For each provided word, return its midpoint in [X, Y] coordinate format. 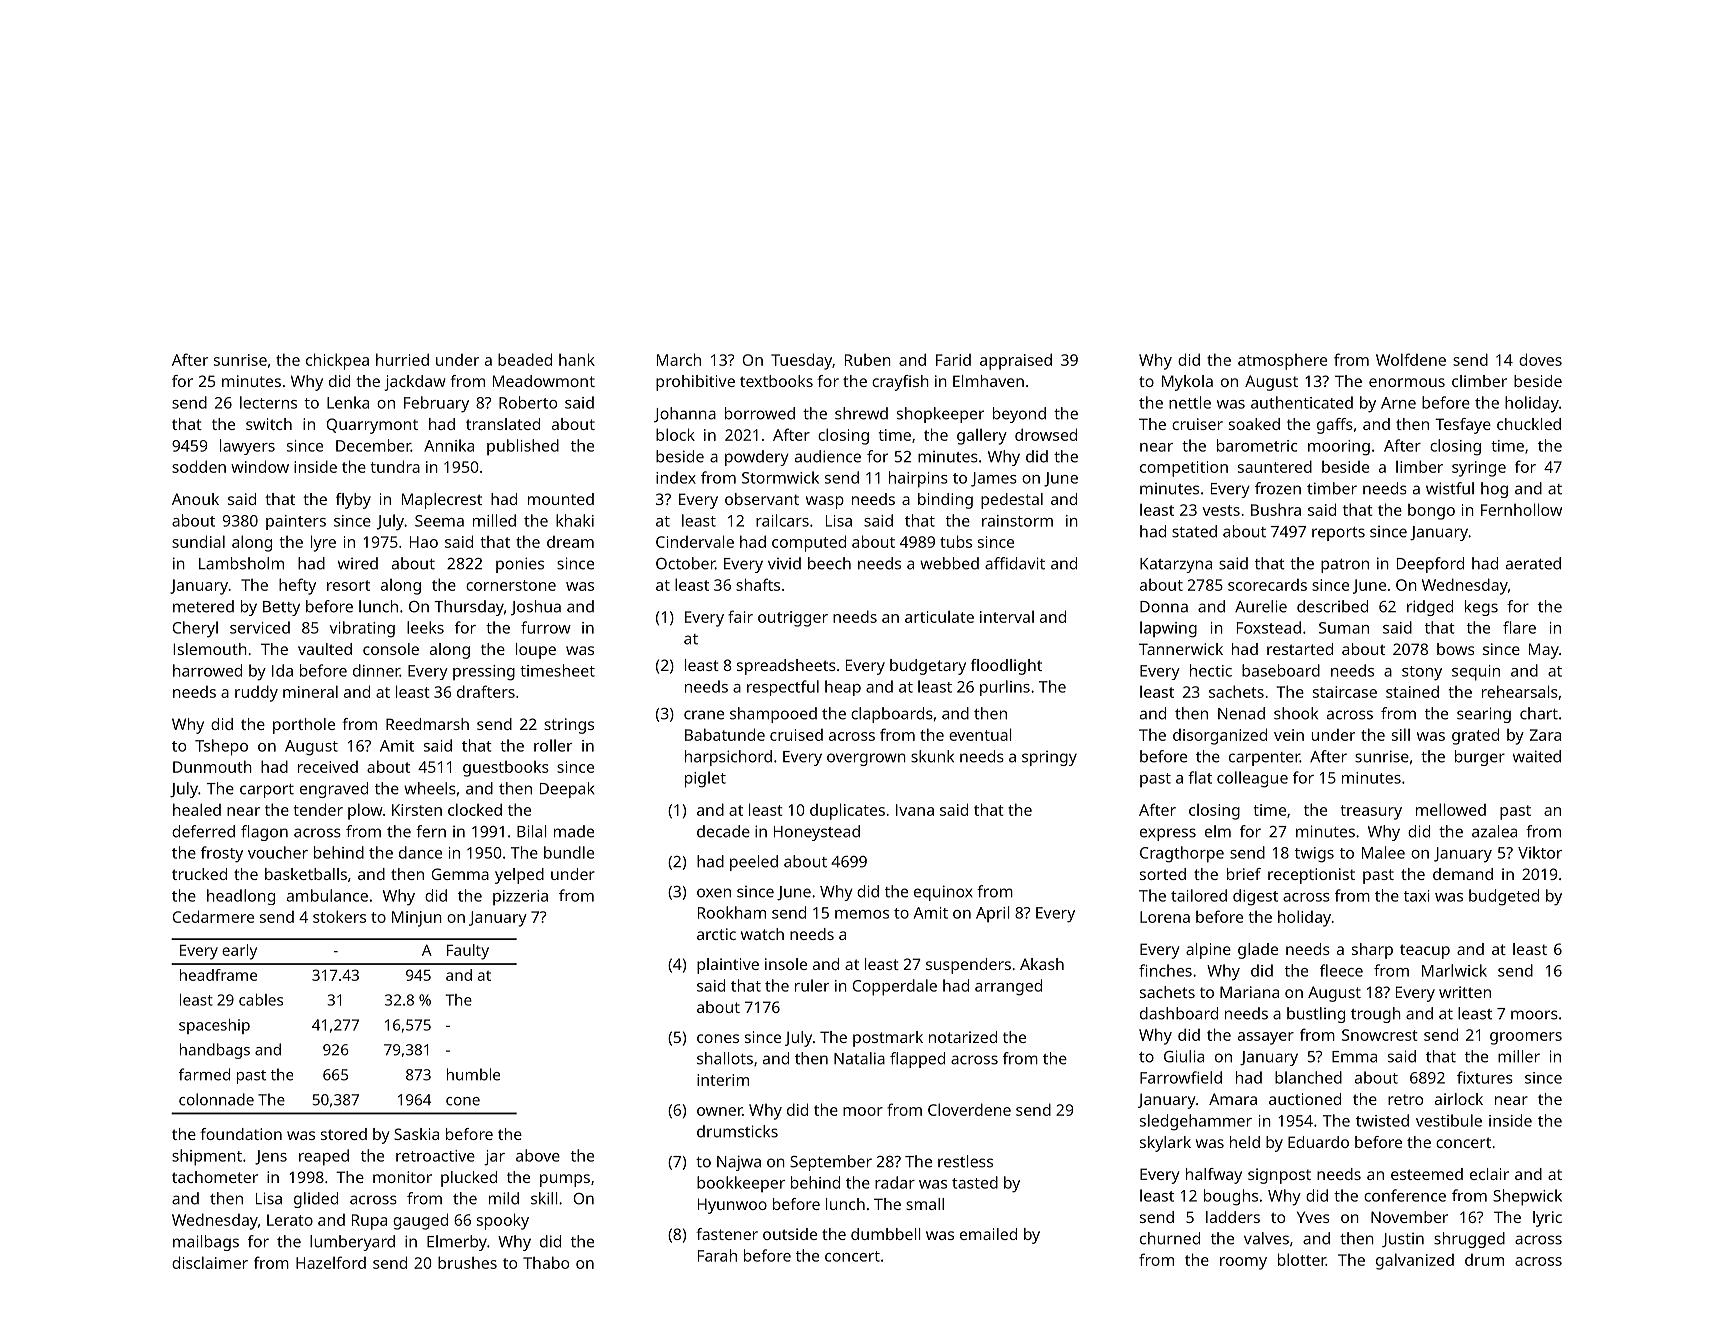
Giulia [1184, 1056]
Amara [1233, 1099]
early [239, 952]
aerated [1533, 563]
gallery [982, 437]
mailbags [206, 1243]
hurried [402, 359]
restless [965, 1161]
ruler [812, 985]
